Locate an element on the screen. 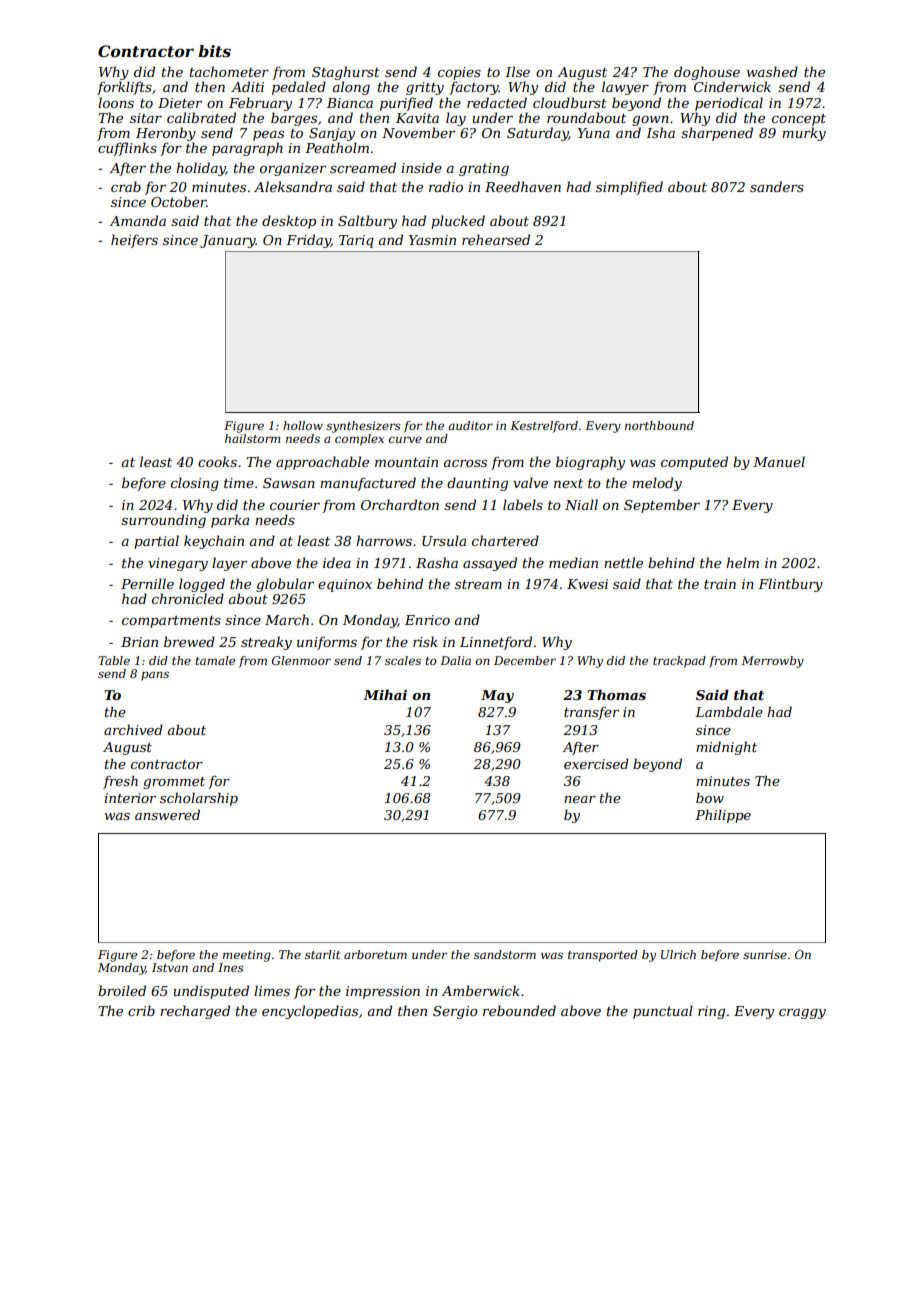 The image size is (924, 1308). surrounding is located at coordinates (163, 521).
